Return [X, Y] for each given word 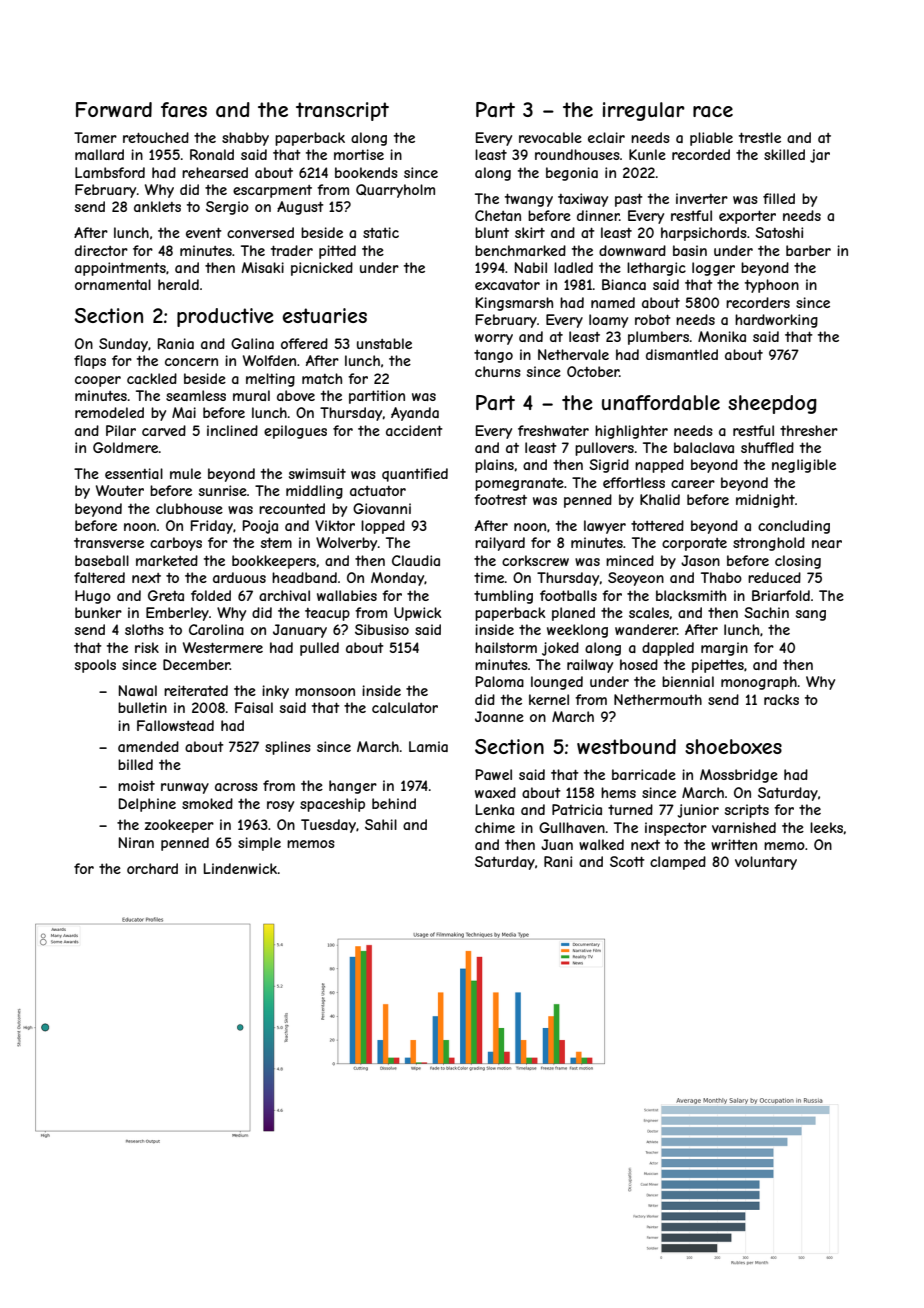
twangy [529, 200]
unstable [384, 343]
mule [185, 473]
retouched [156, 137]
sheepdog [772, 404]
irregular [644, 111]
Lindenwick [240, 868]
